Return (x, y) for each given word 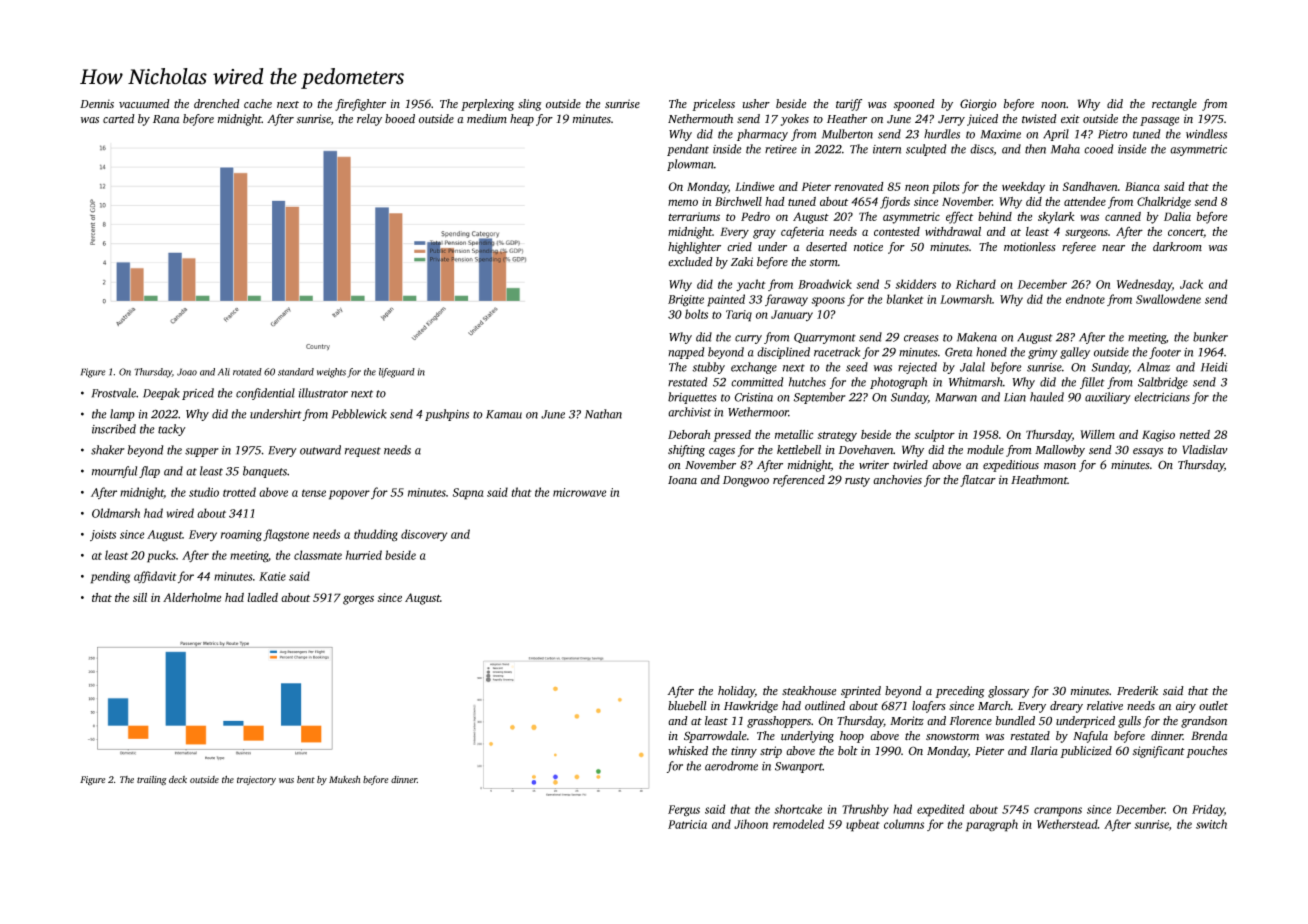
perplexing (487, 105)
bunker (1210, 337)
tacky (172, 430)
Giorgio (978, 105)
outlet (1213, 706)
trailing (152, 780)
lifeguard (397, 373)
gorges (358, 600)
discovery (424, 535)
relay (369, 120)
